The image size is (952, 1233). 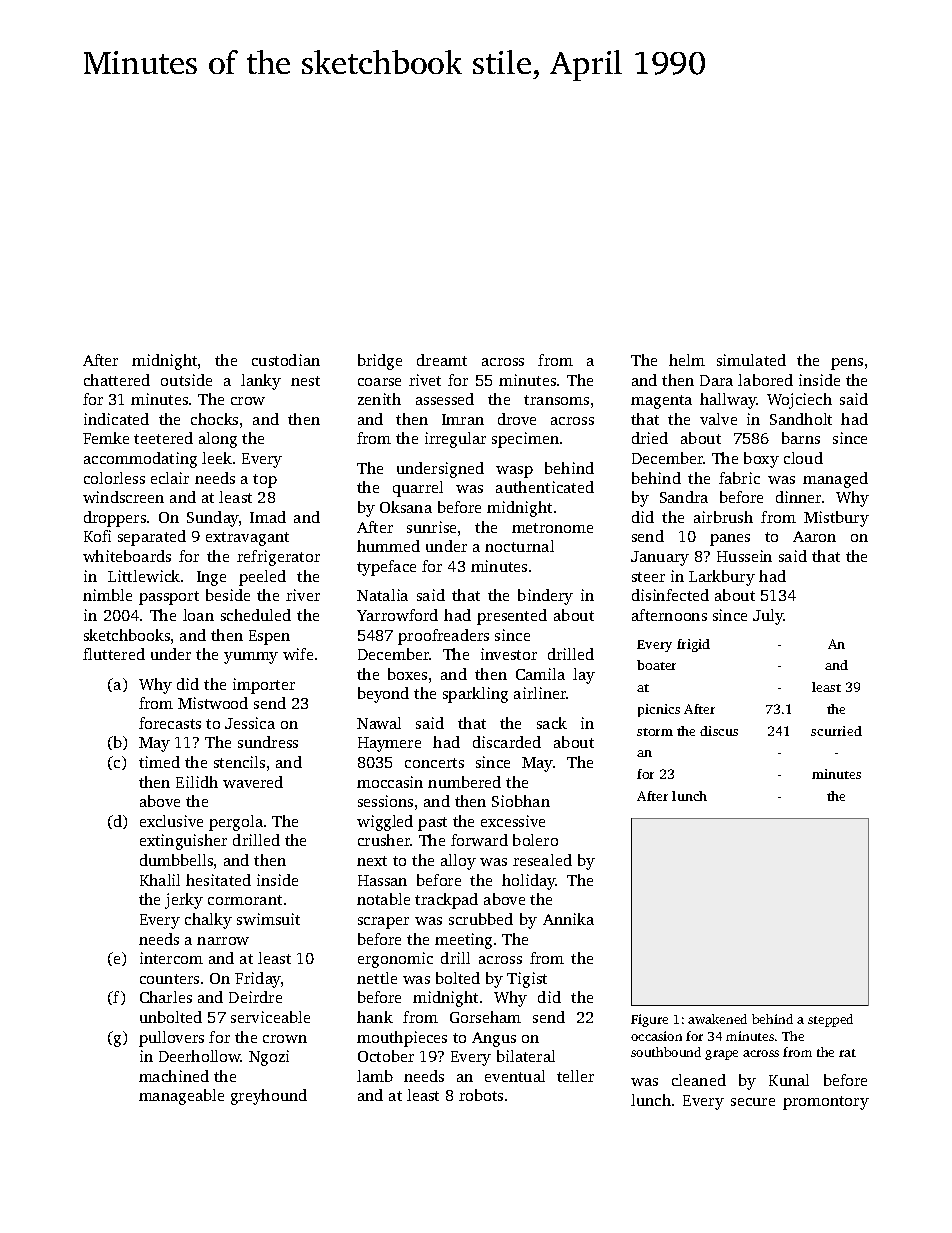 What do you see at coordinates (181, 1097) in the screenshot?
I see `manageable` at bounding box center [181, 1097].
